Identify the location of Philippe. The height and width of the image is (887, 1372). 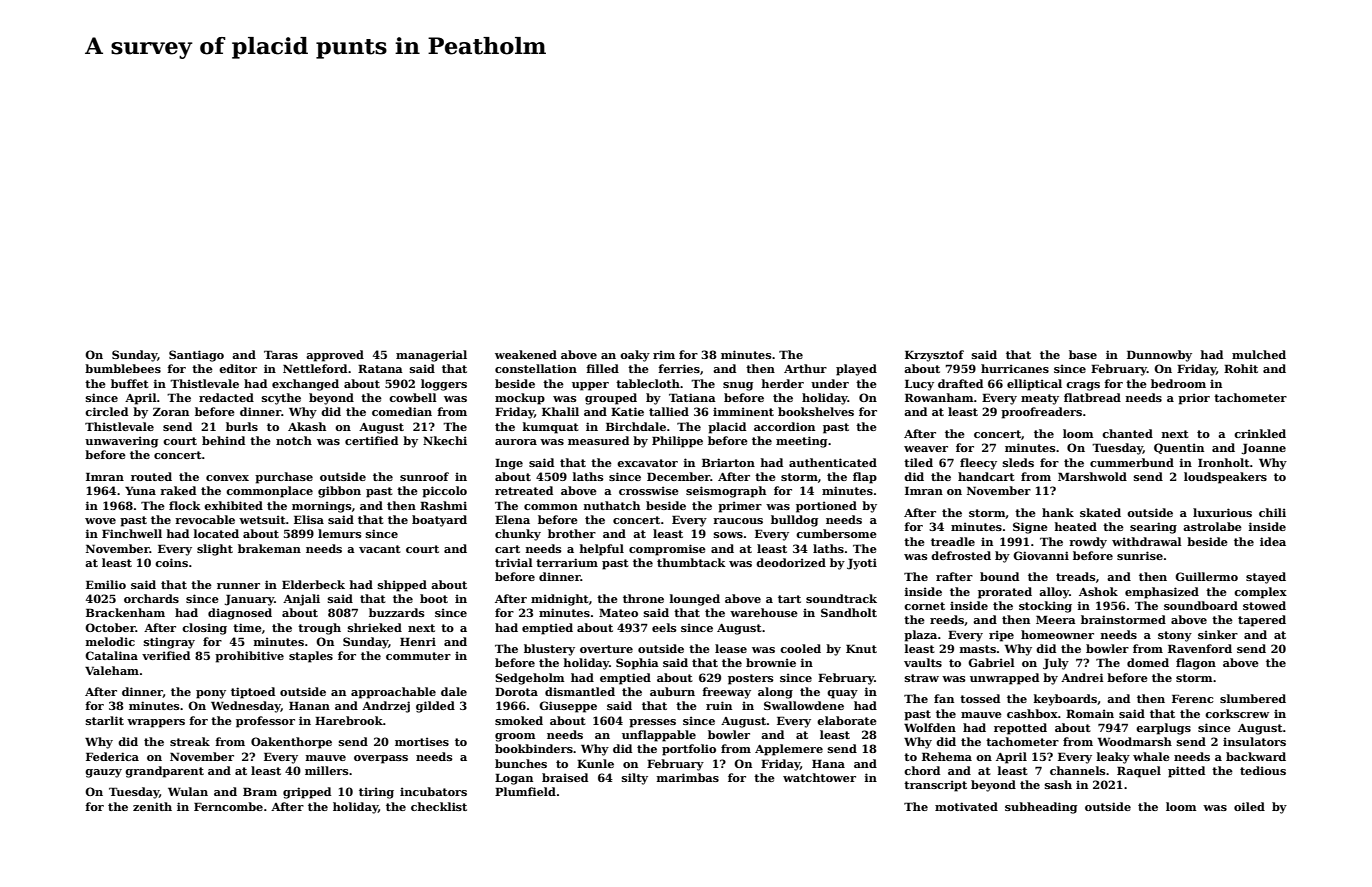
(677, 442).
